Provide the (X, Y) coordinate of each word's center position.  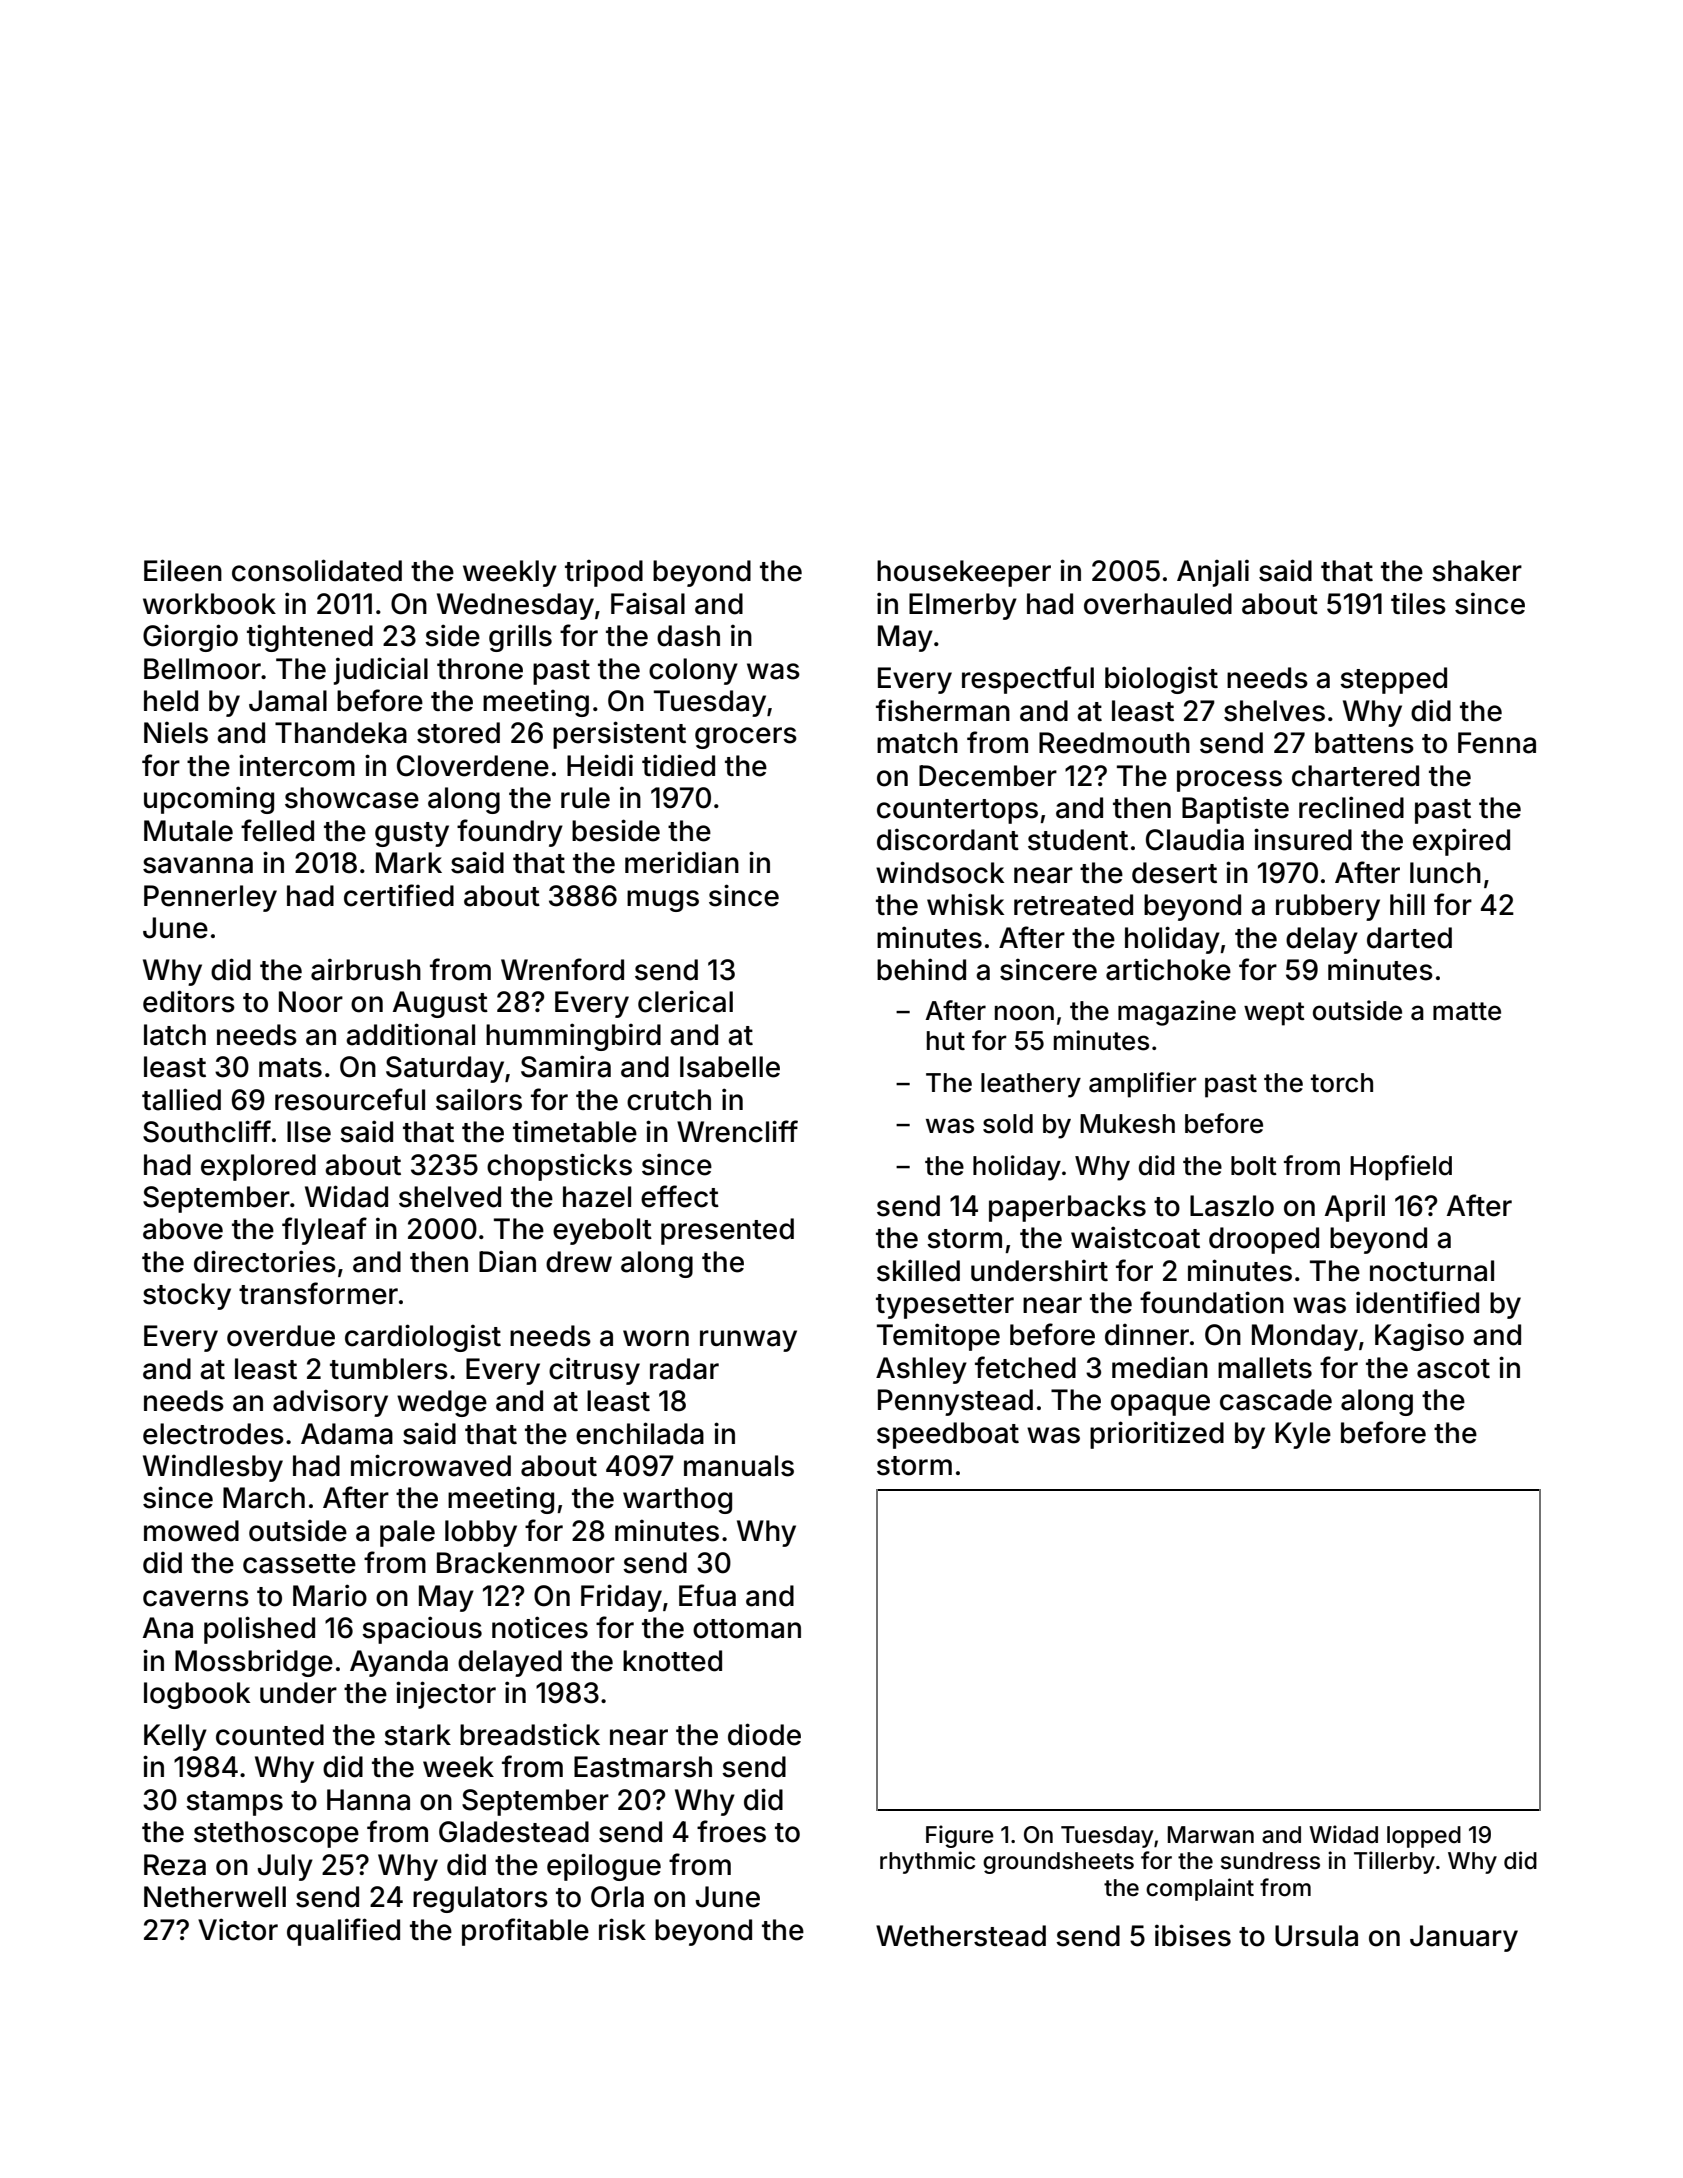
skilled (918, 1270)
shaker (1477, 571)
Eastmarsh (643, 1767)
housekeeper (964, 573)
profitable (525, 1932)
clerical (685, 1001)
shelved (450, 1197)
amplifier (1143, 1085)
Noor (311, 1002)
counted (270, 1735)
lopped (1424, 1837)
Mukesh (1127, 1124)
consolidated (317, 570)
